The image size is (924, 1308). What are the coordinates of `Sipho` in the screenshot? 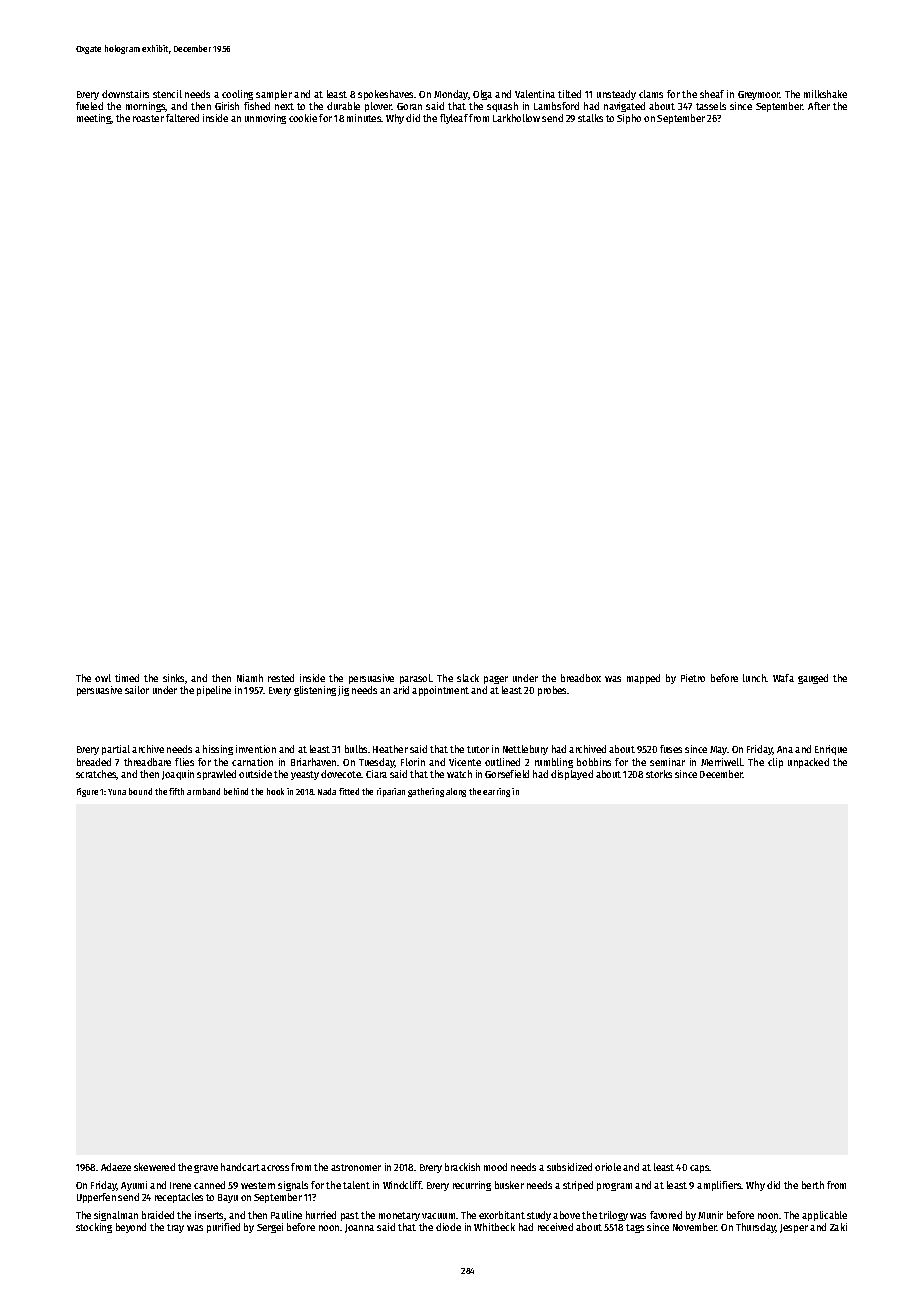 It's located at (629, 119).
